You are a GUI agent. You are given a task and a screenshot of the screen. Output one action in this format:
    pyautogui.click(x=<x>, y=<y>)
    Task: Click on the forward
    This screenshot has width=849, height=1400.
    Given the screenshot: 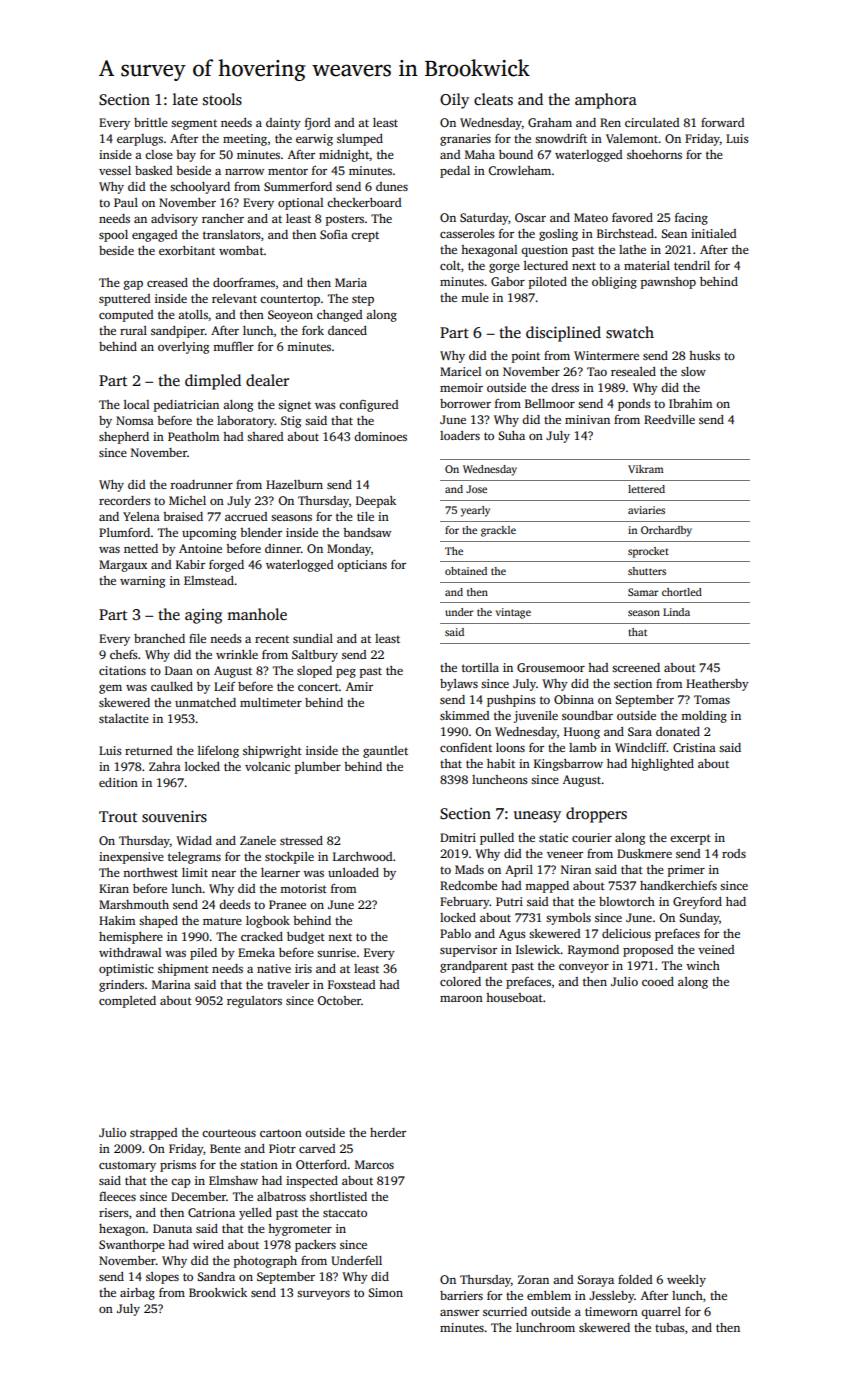 What is the action you would take?
    pyautogui.click(x=723, y=122)
